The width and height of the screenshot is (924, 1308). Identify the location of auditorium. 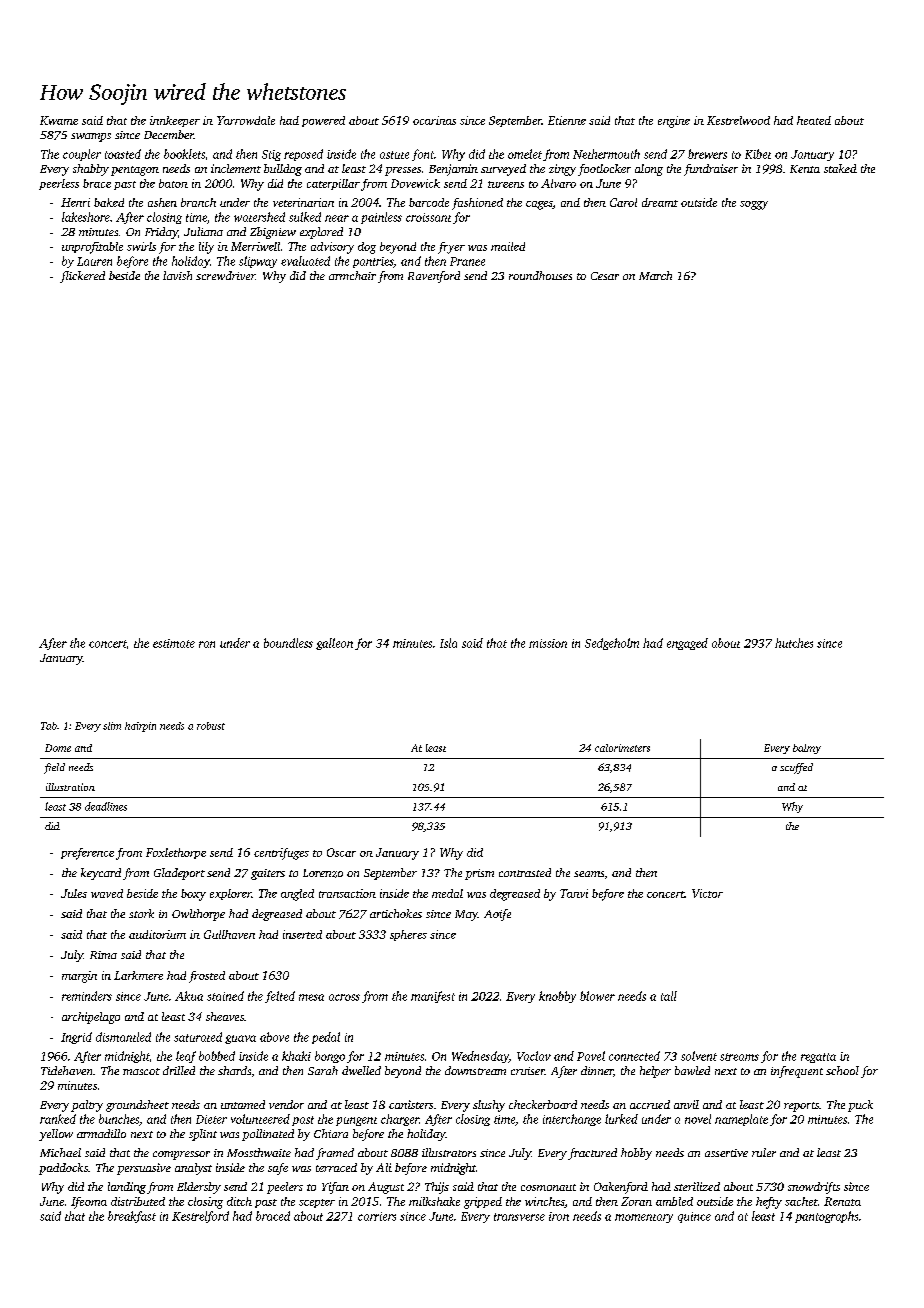
(157, 934).
